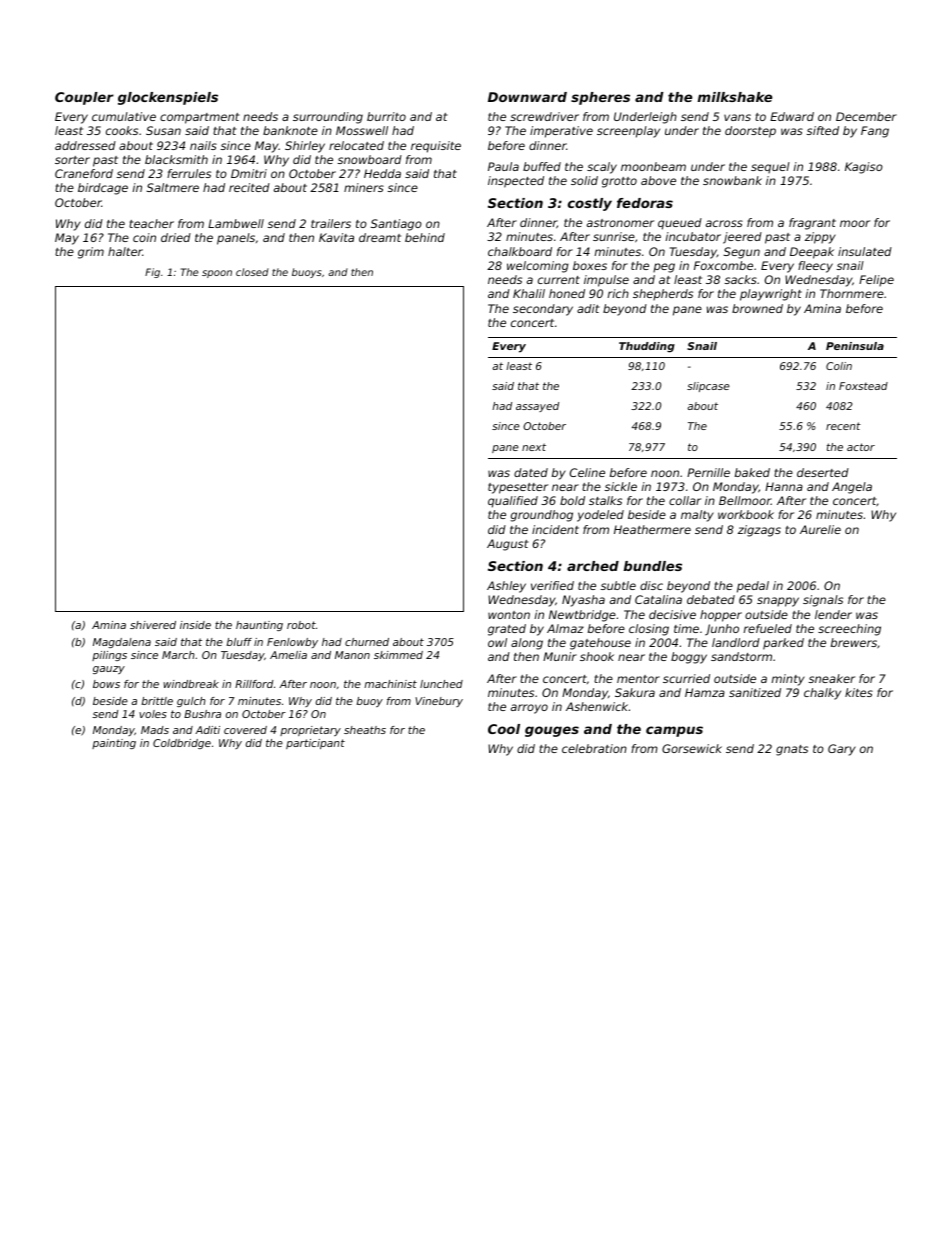  I want to click on Downward, so click(527, 97).
